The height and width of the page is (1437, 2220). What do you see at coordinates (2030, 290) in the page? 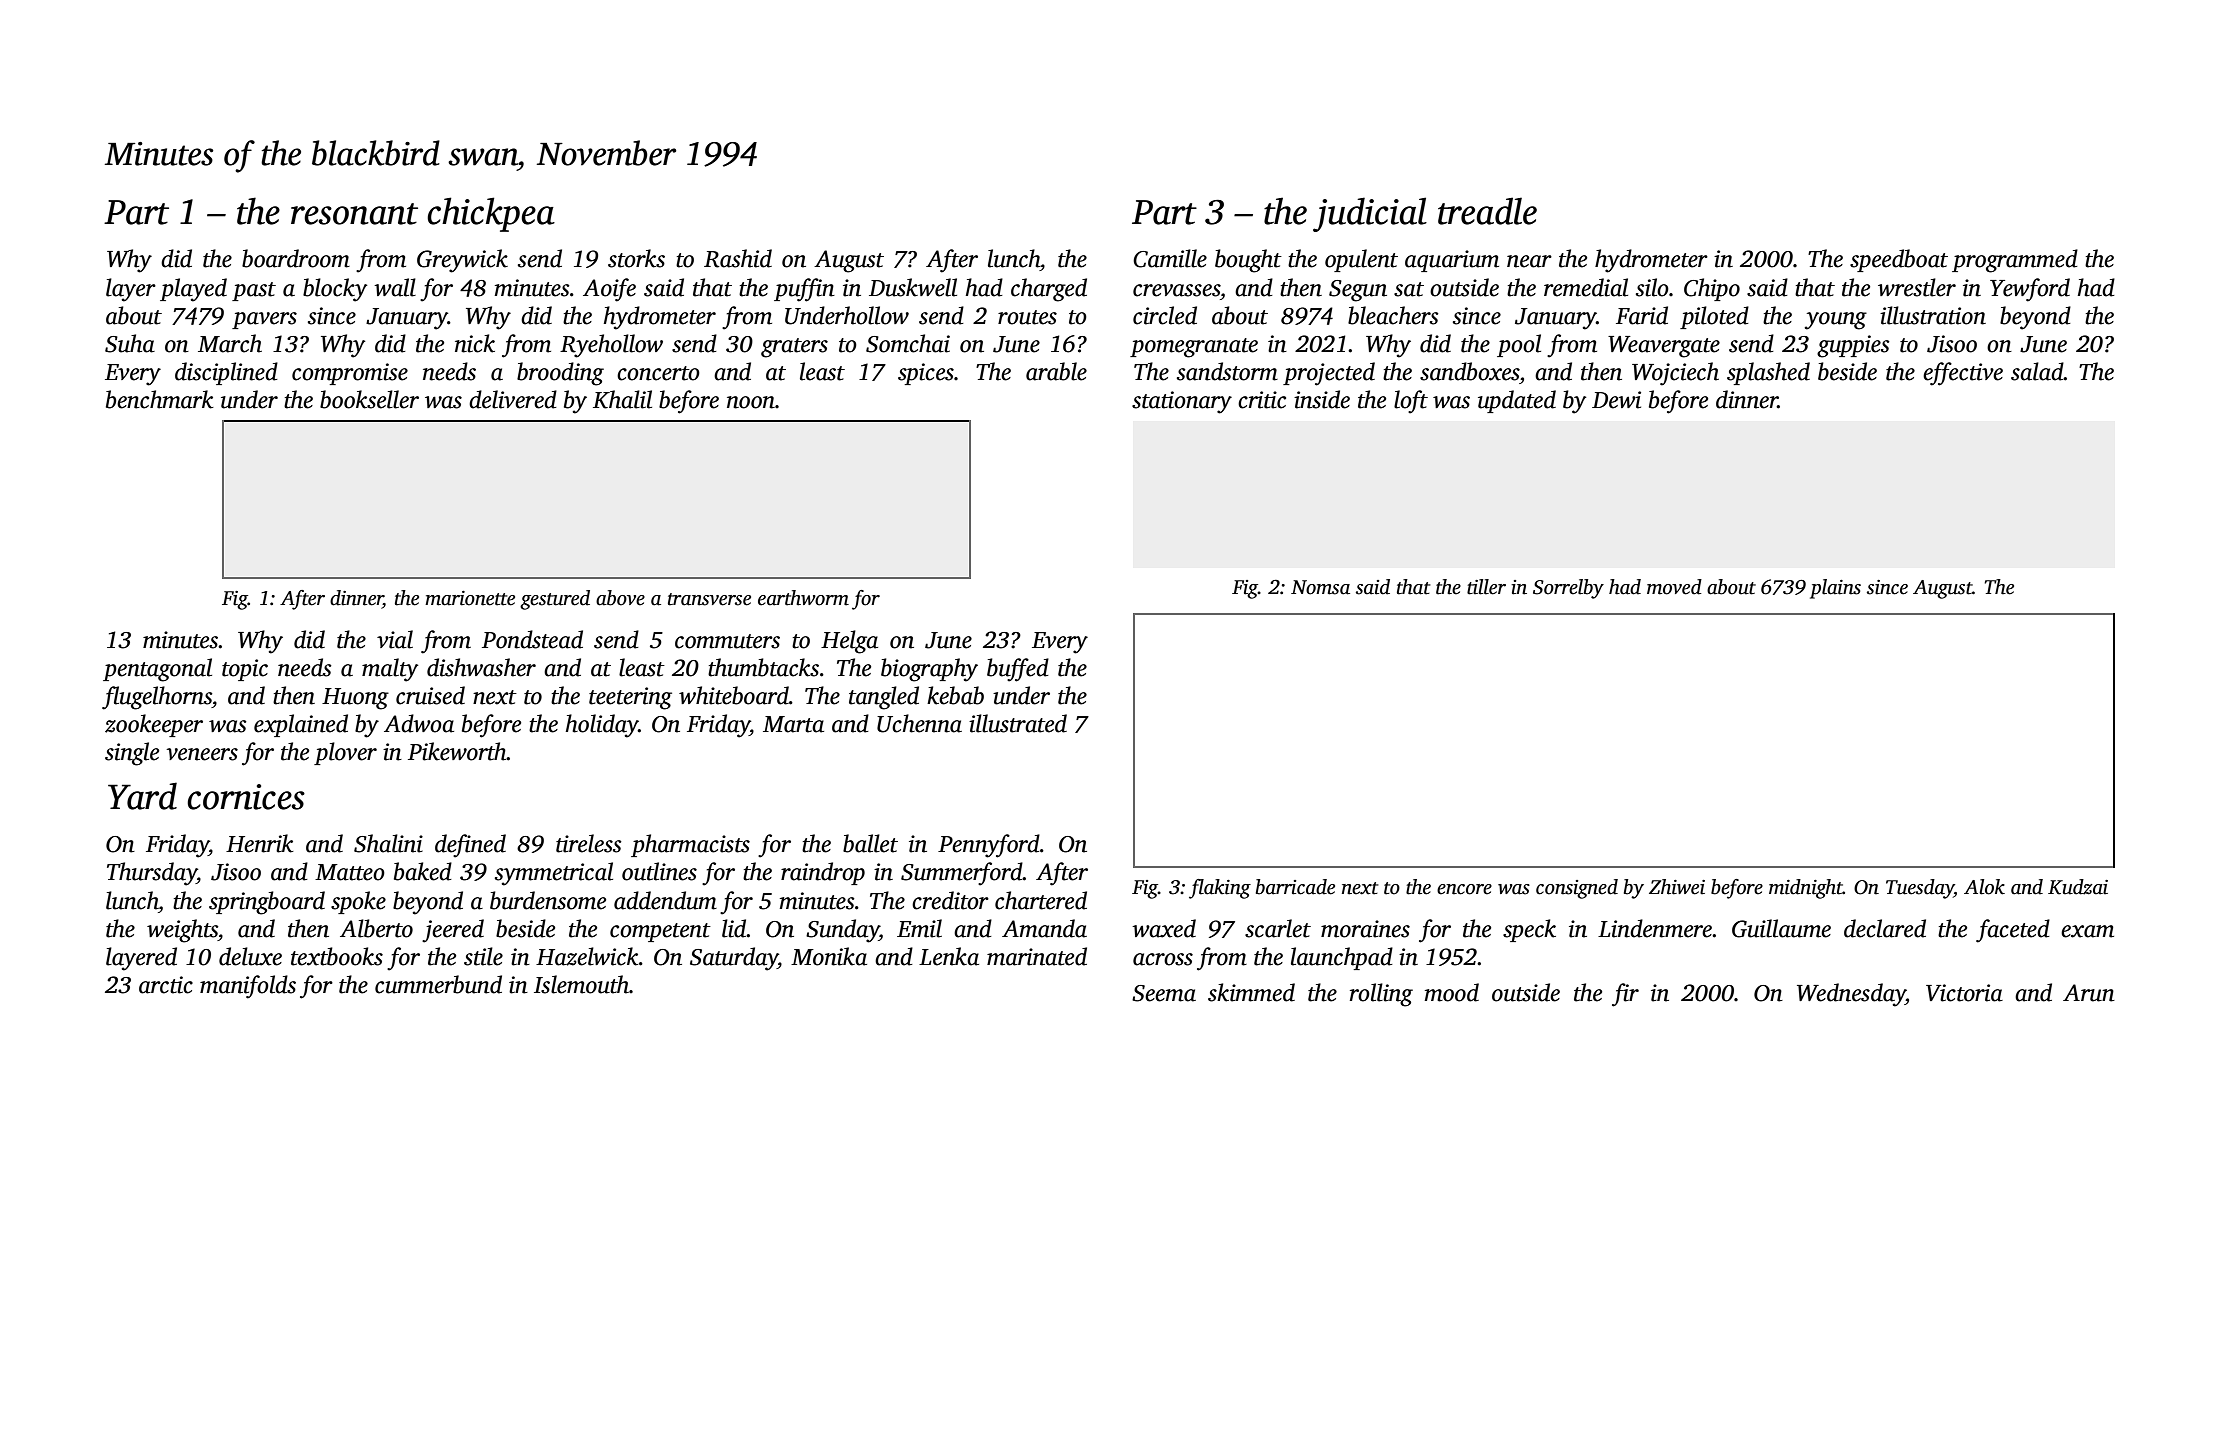
I see `Yewford` at bounding box center [2030, 290].
